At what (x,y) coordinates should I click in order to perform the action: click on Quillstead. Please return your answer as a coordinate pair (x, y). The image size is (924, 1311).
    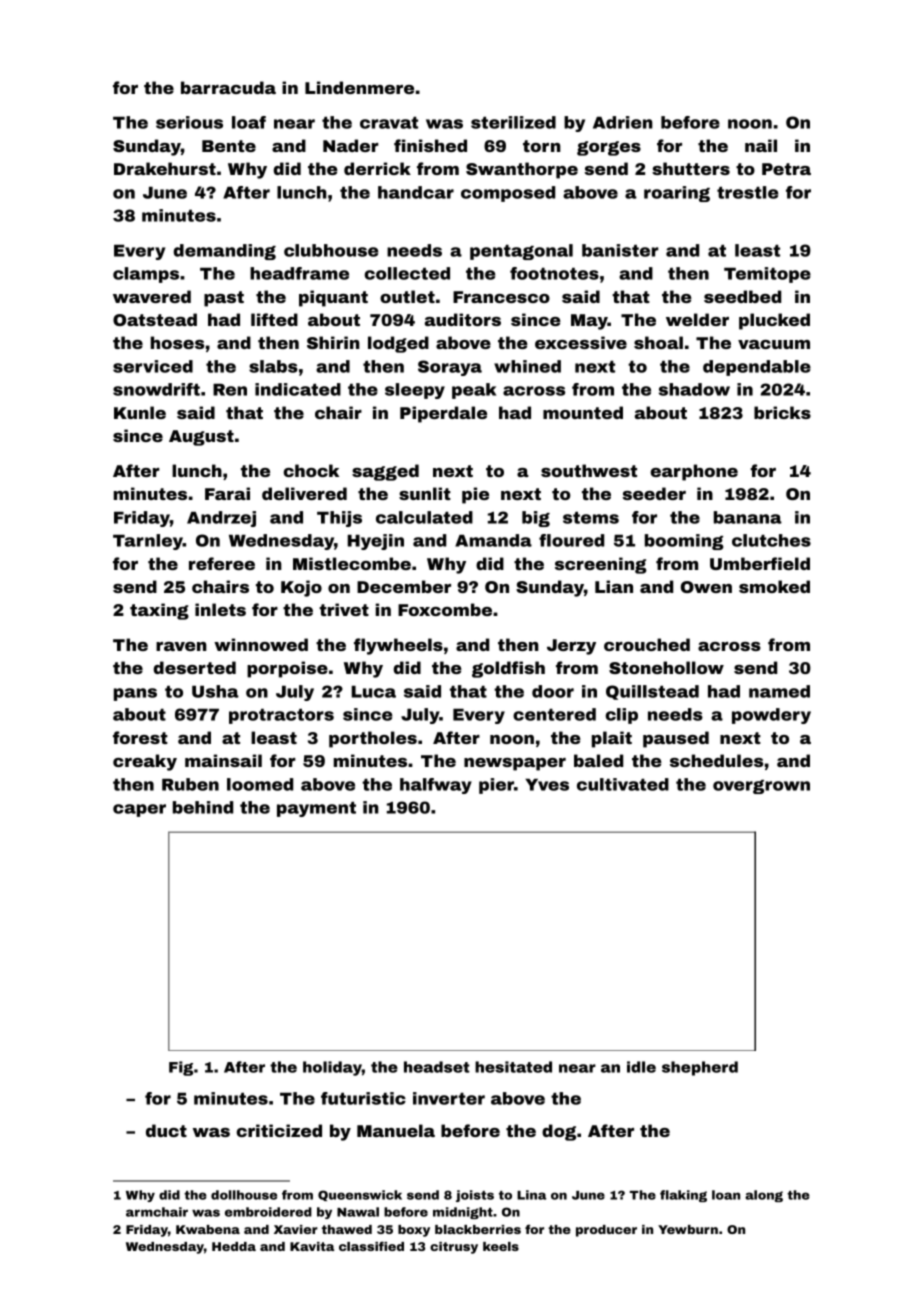
    Looking at the image, I should click on (652, 692).
